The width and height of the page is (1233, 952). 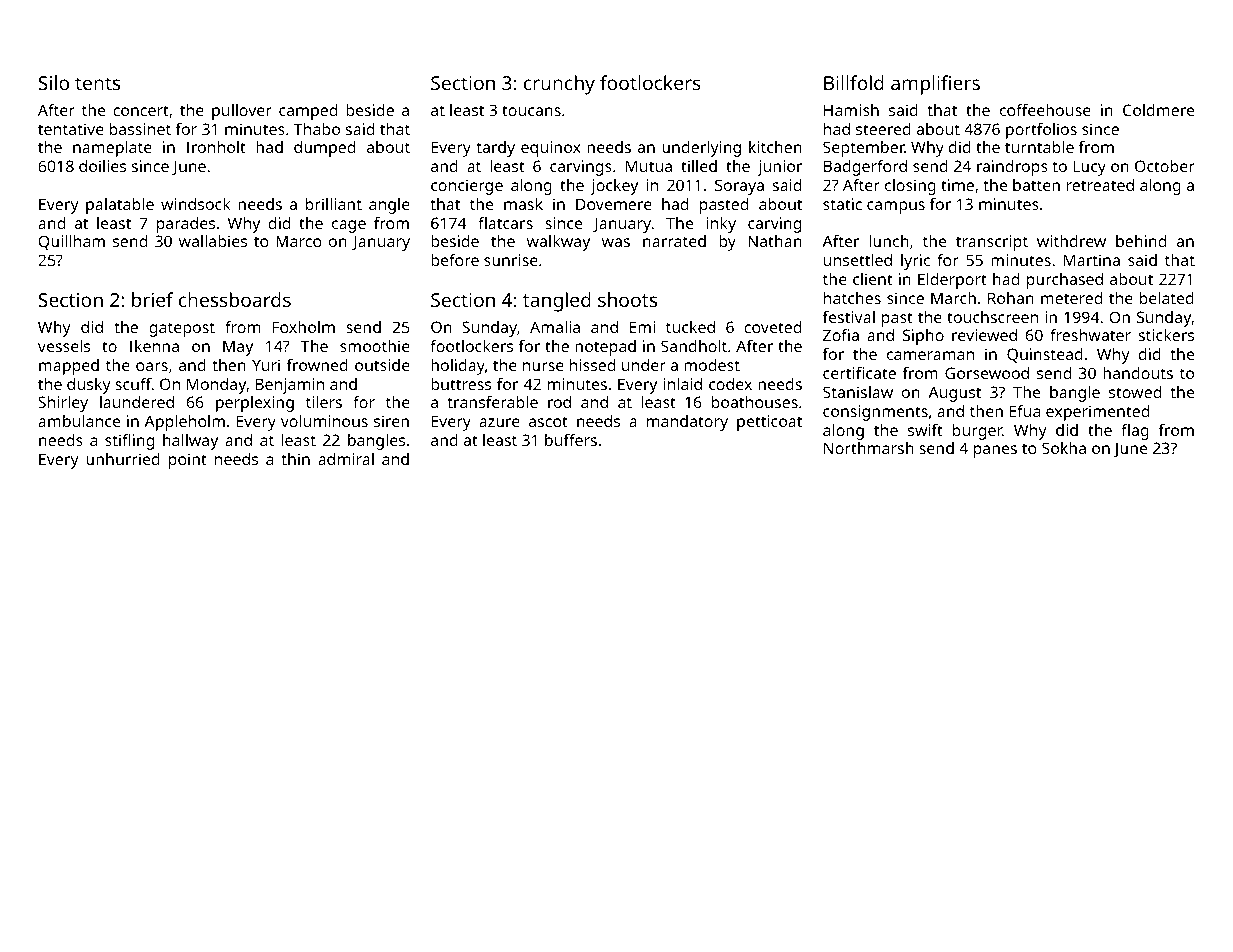 I want to click on Mutua, so click(x=649, y=166).
